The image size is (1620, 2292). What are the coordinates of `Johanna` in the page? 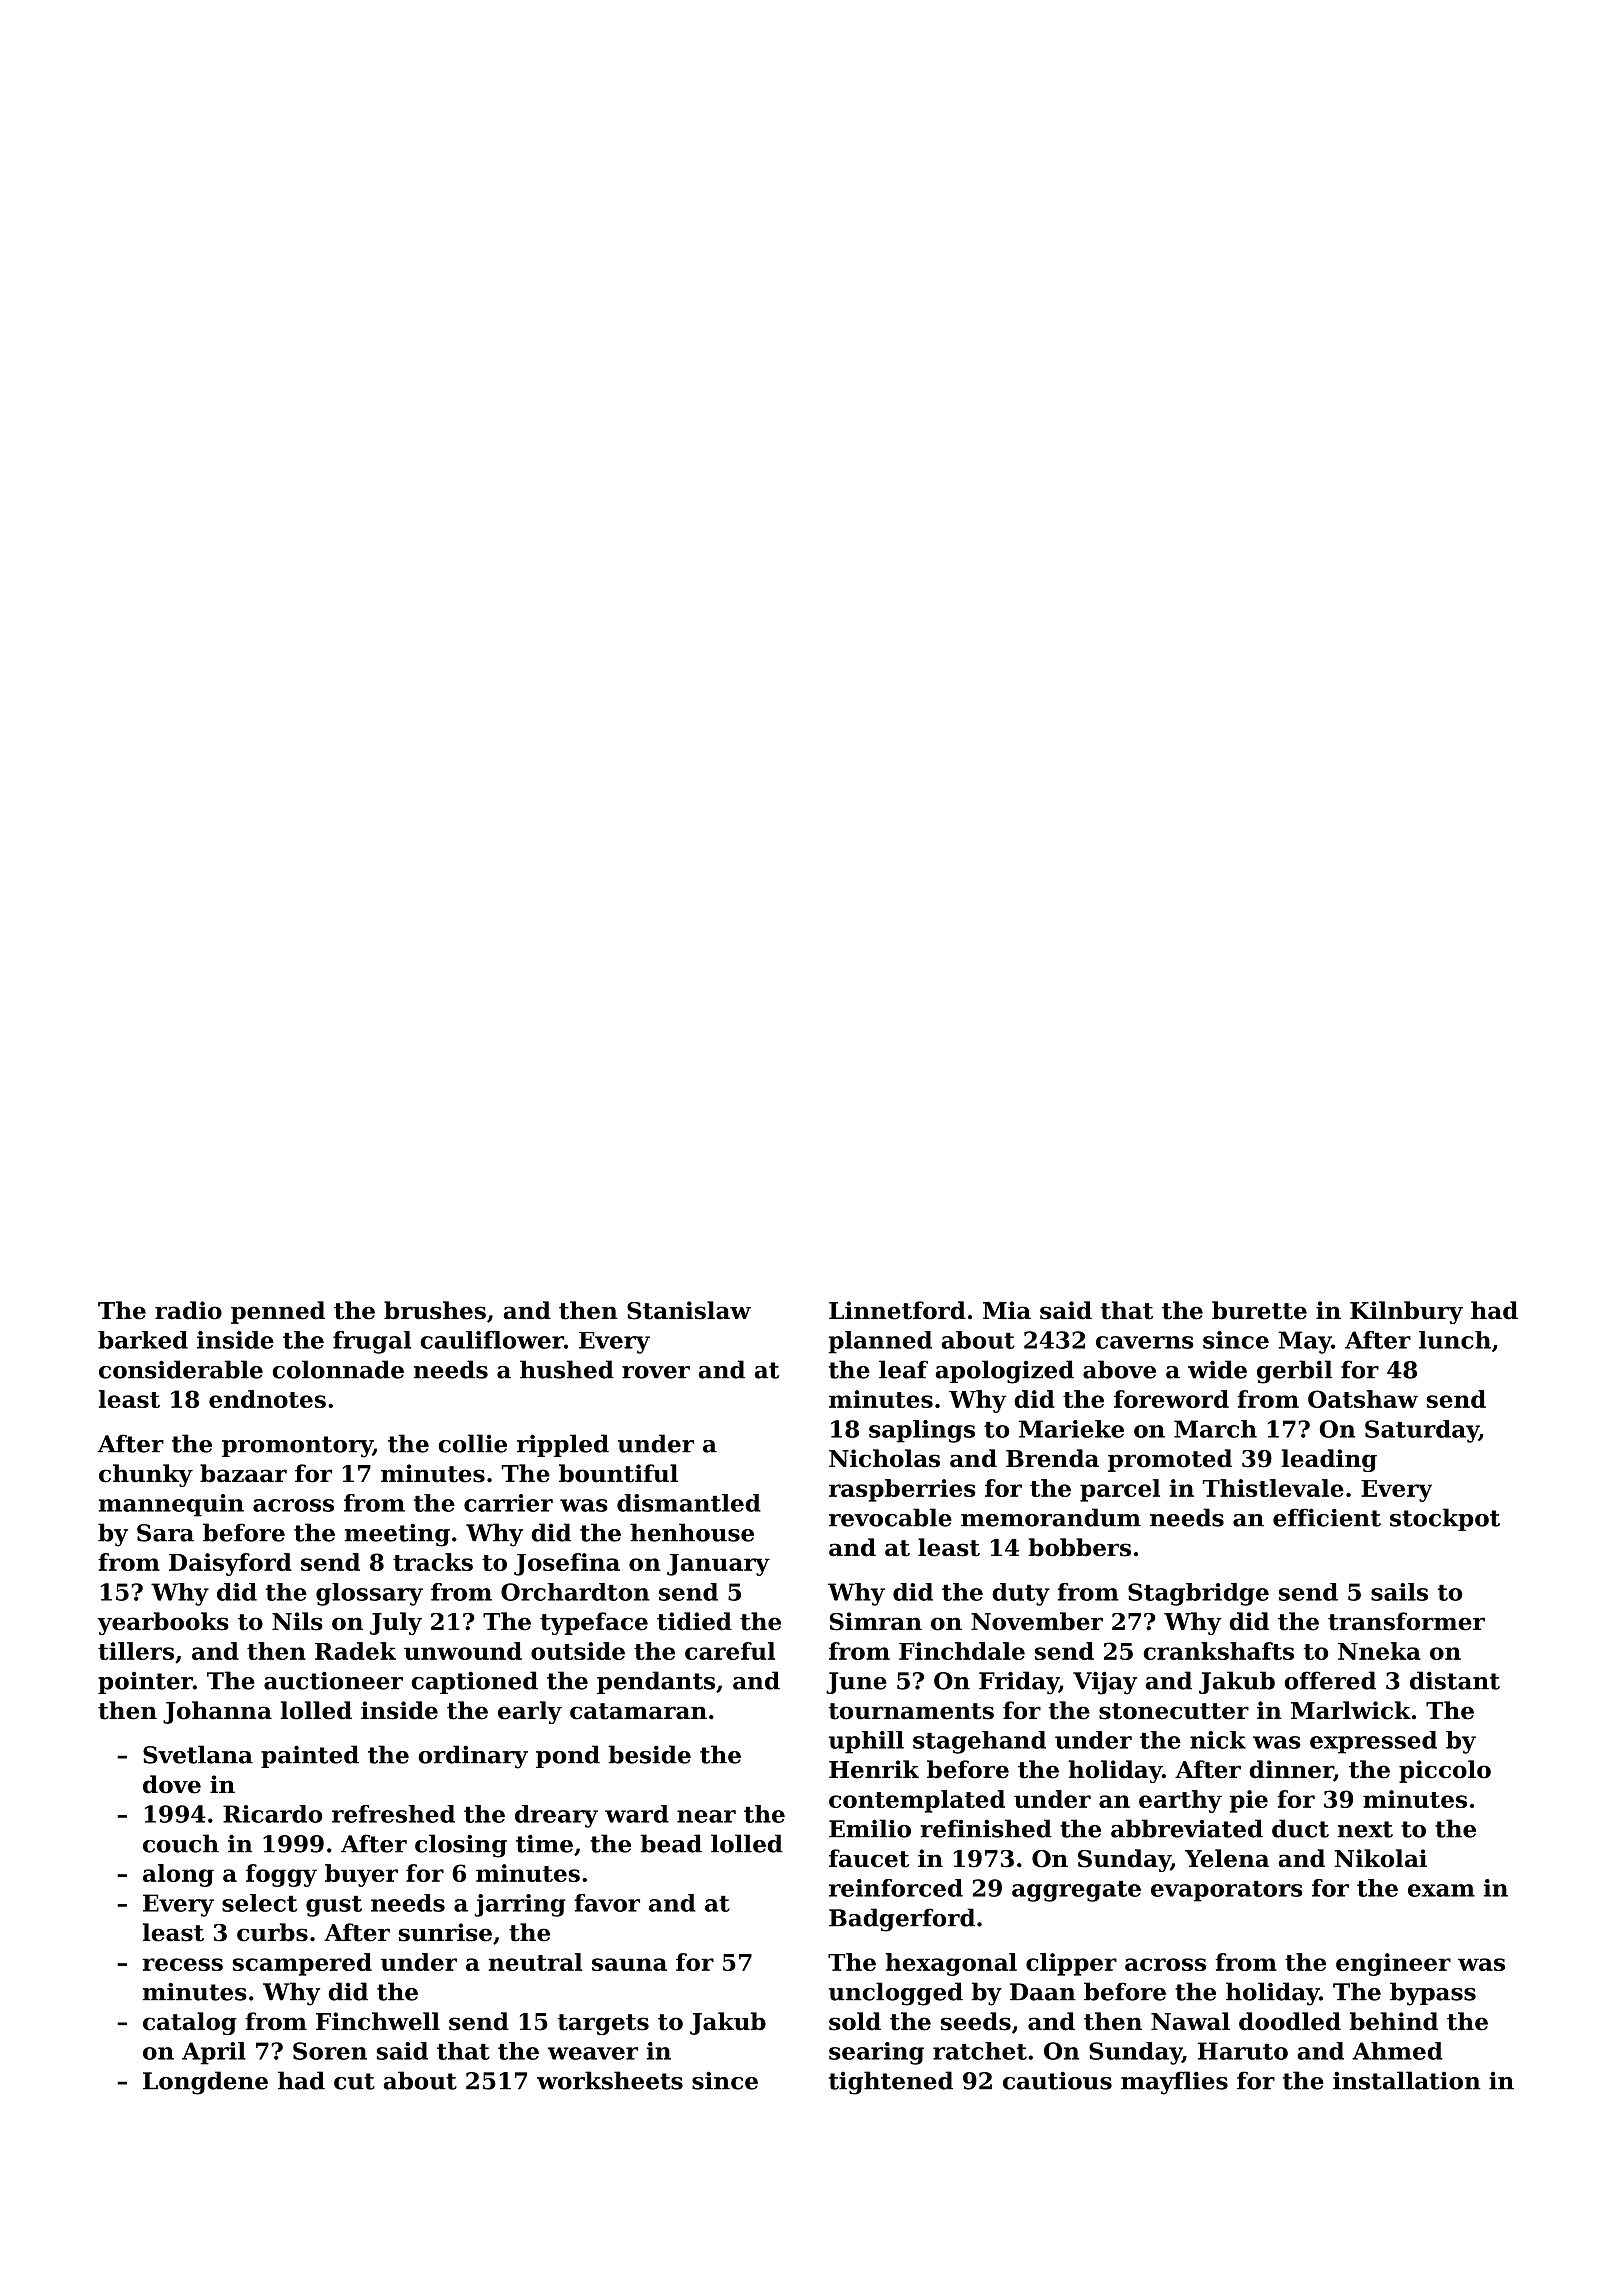 It's located at (217, 1712).
